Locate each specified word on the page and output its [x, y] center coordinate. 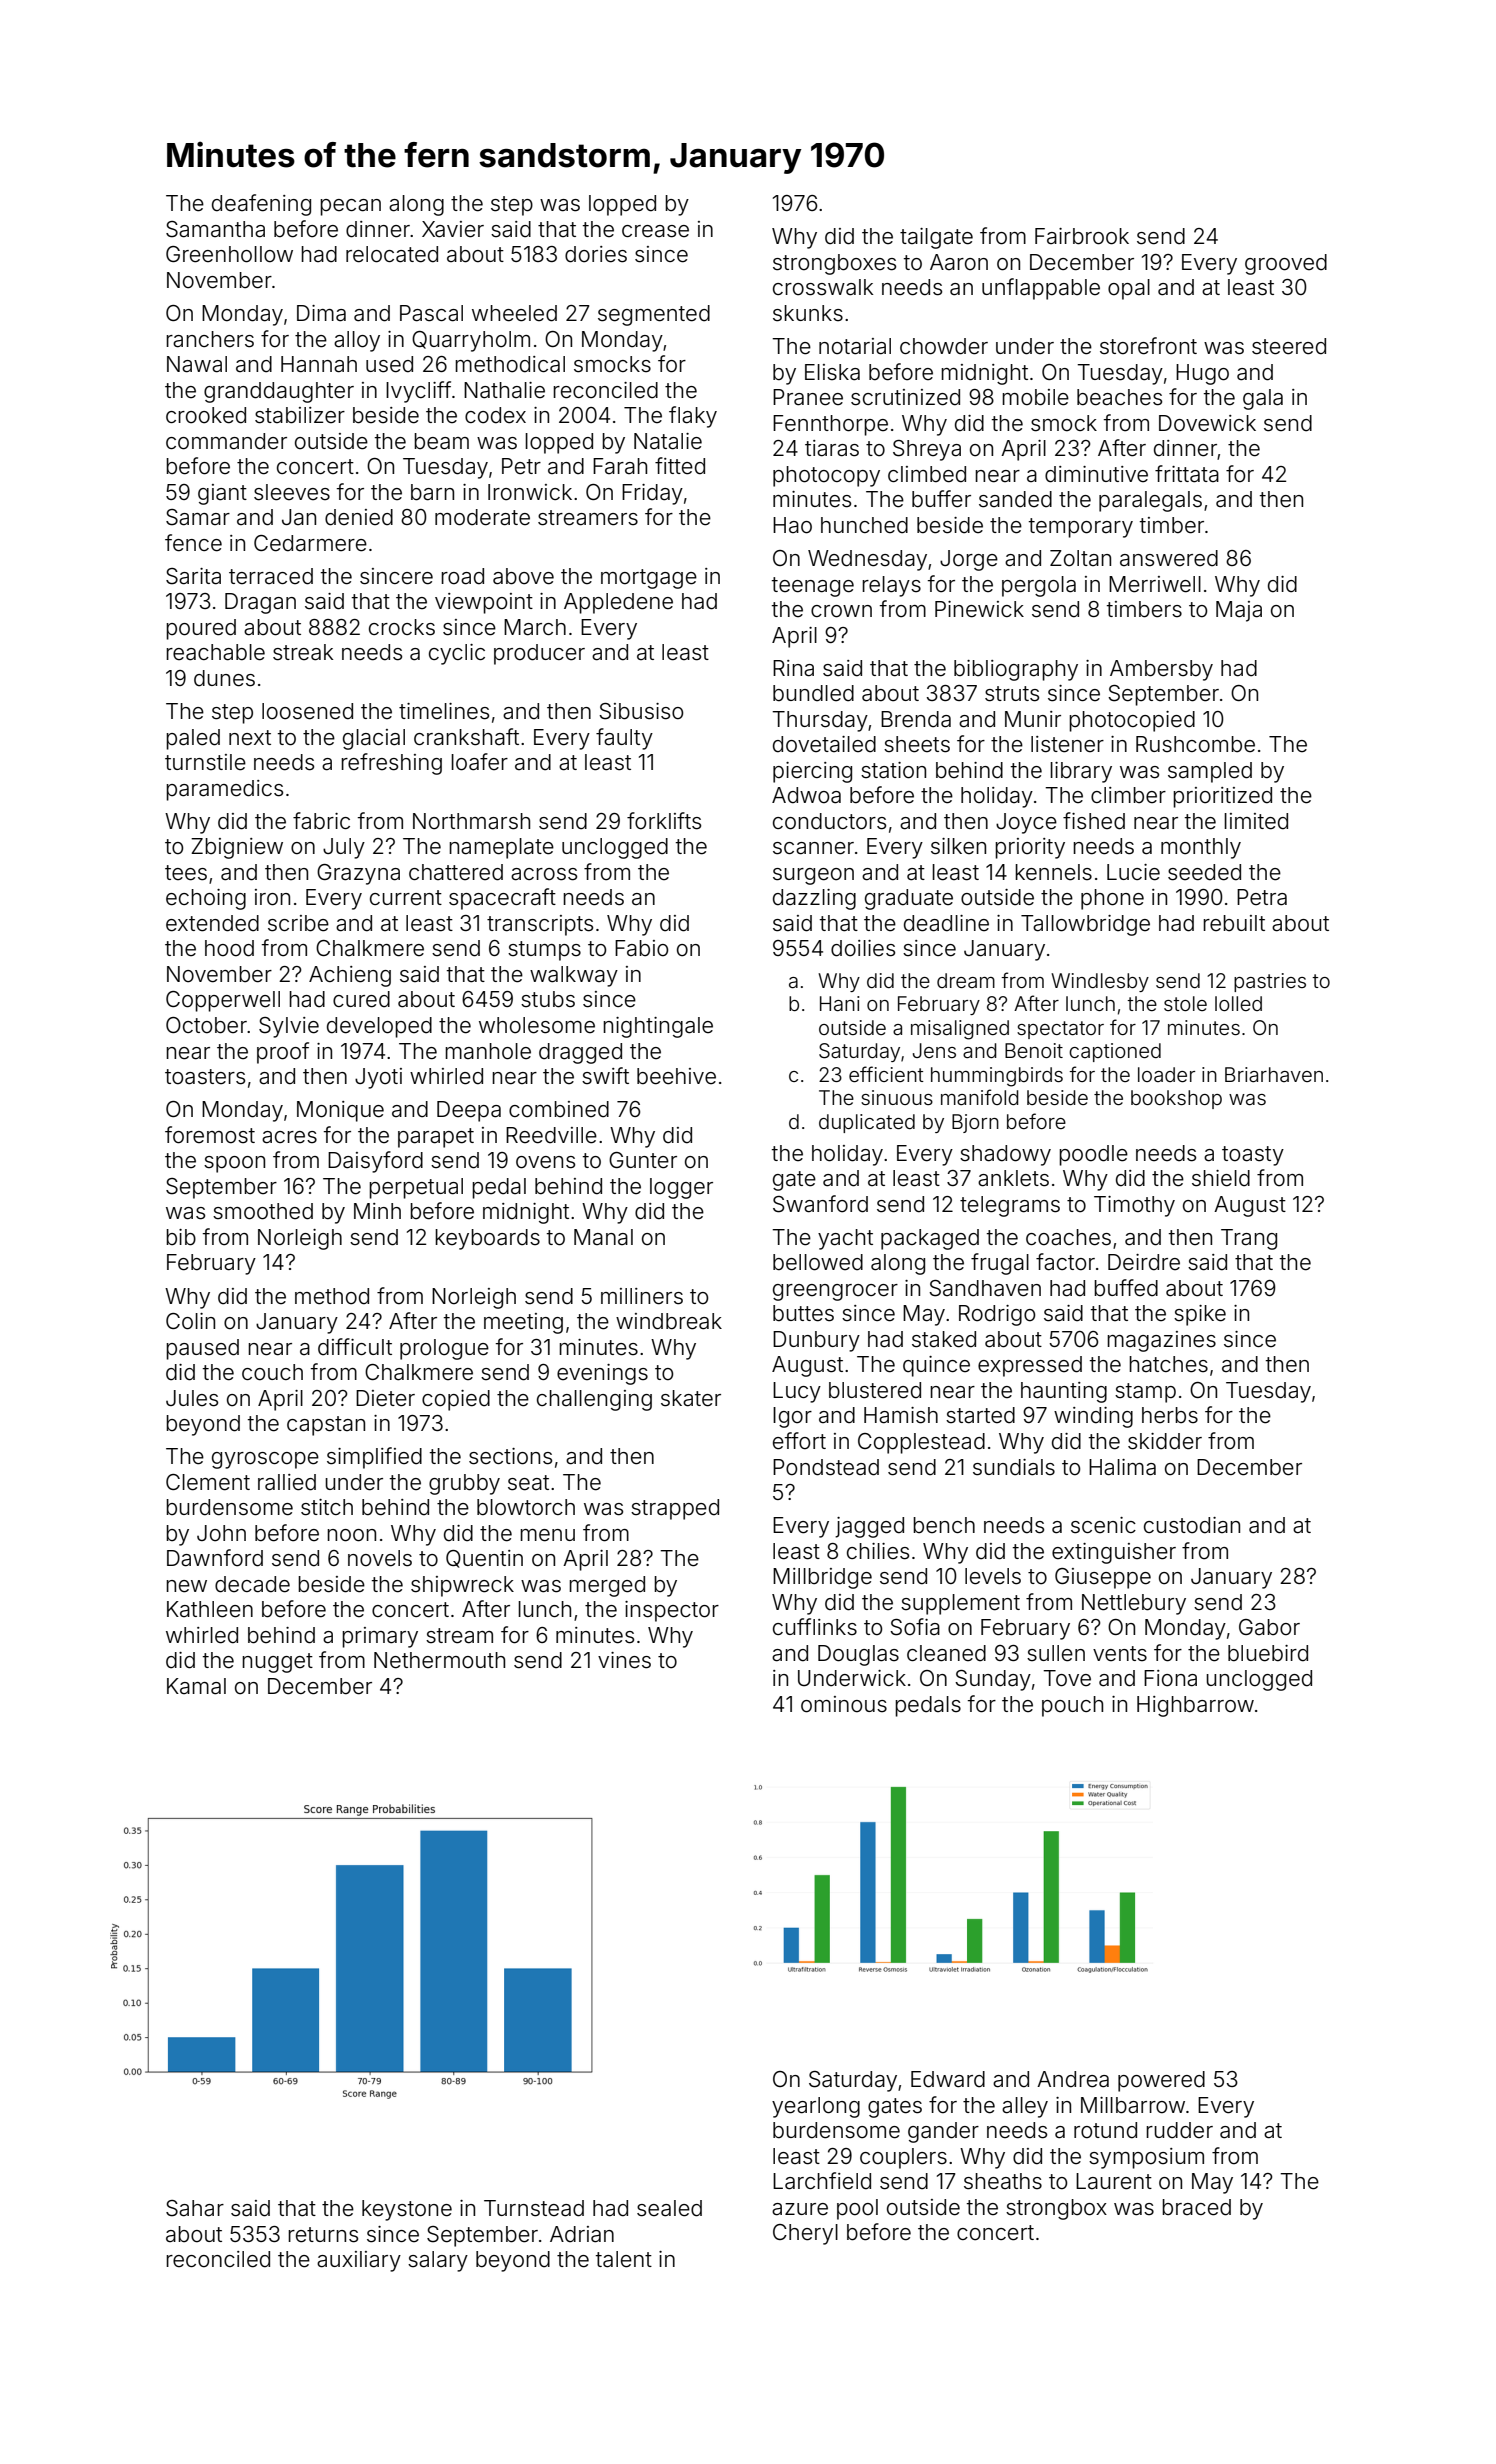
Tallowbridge [1085, 925]
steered [1289, 346]
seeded [1204, 872]
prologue [444, 1349]
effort [799, 1441]
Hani [839, 1003]
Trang [1249, 1239]
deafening [261, 205]
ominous [844, 1704]
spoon [234, 1164]
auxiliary [359, 2261]
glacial [374, 739]
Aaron [959, 262]
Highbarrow [1195, 1706]
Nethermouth [439, 1660]
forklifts [664, 821]
